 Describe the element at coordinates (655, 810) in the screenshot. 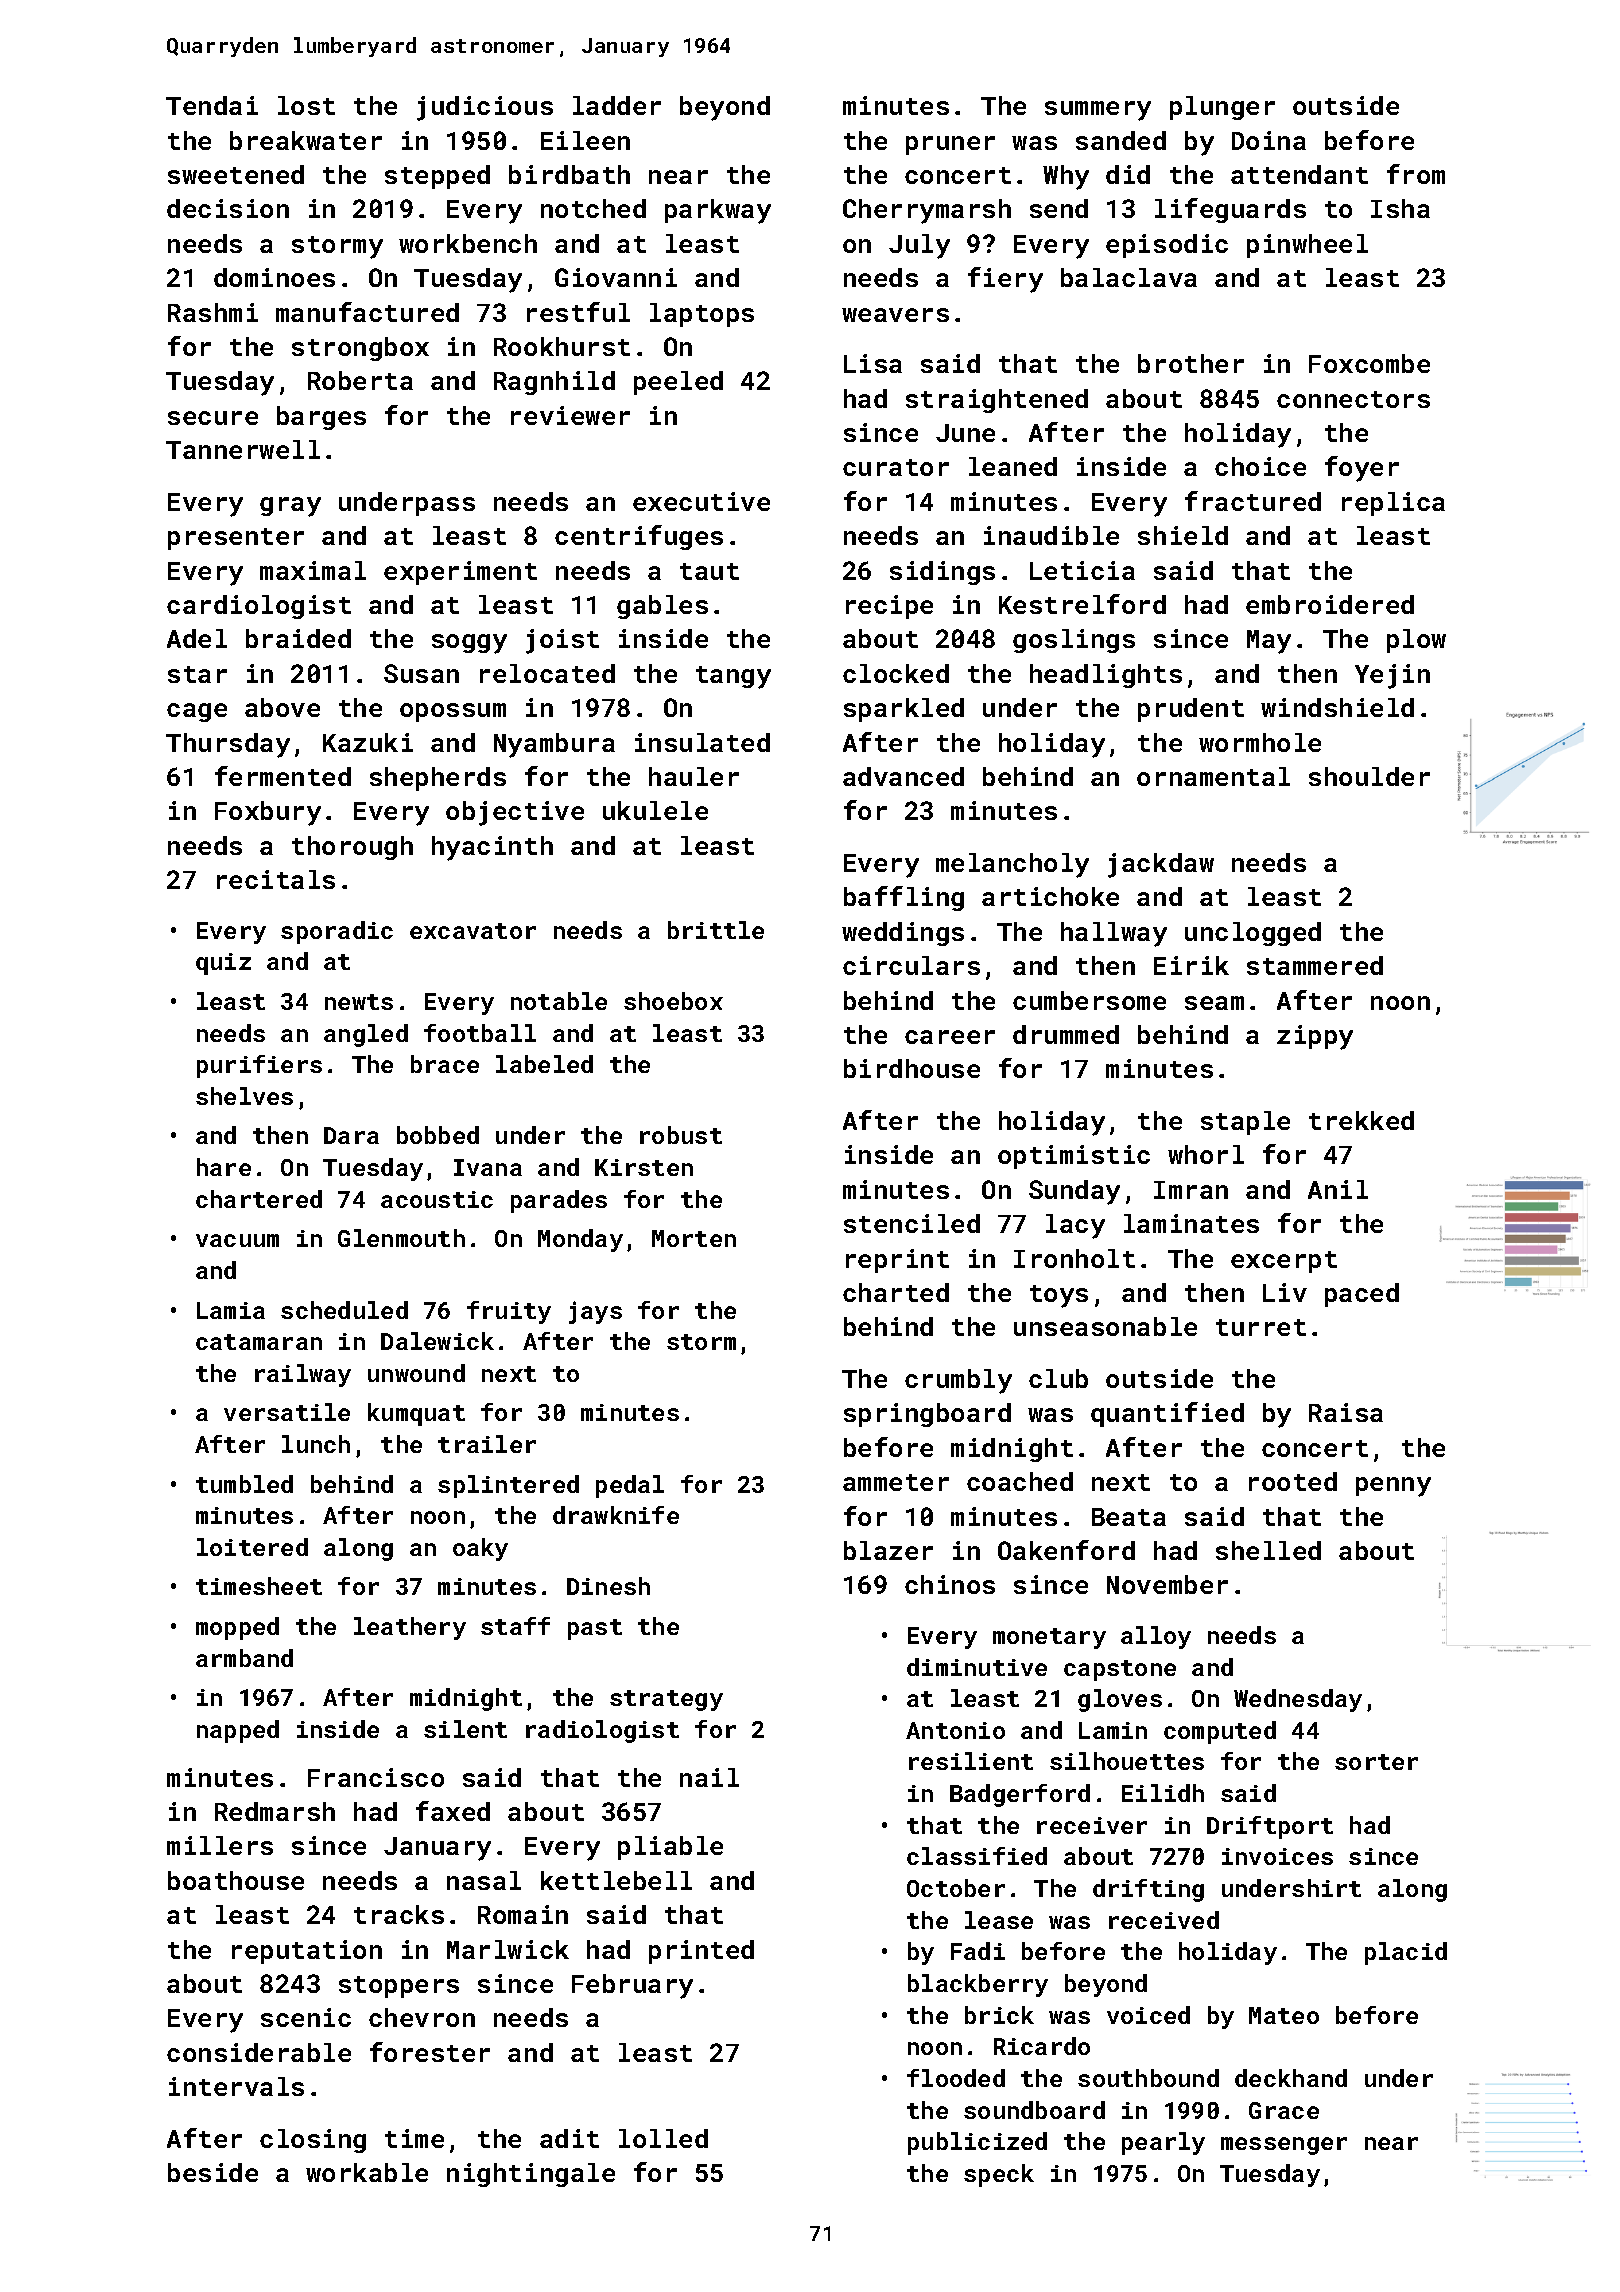

I see `ukulele` at that location.
